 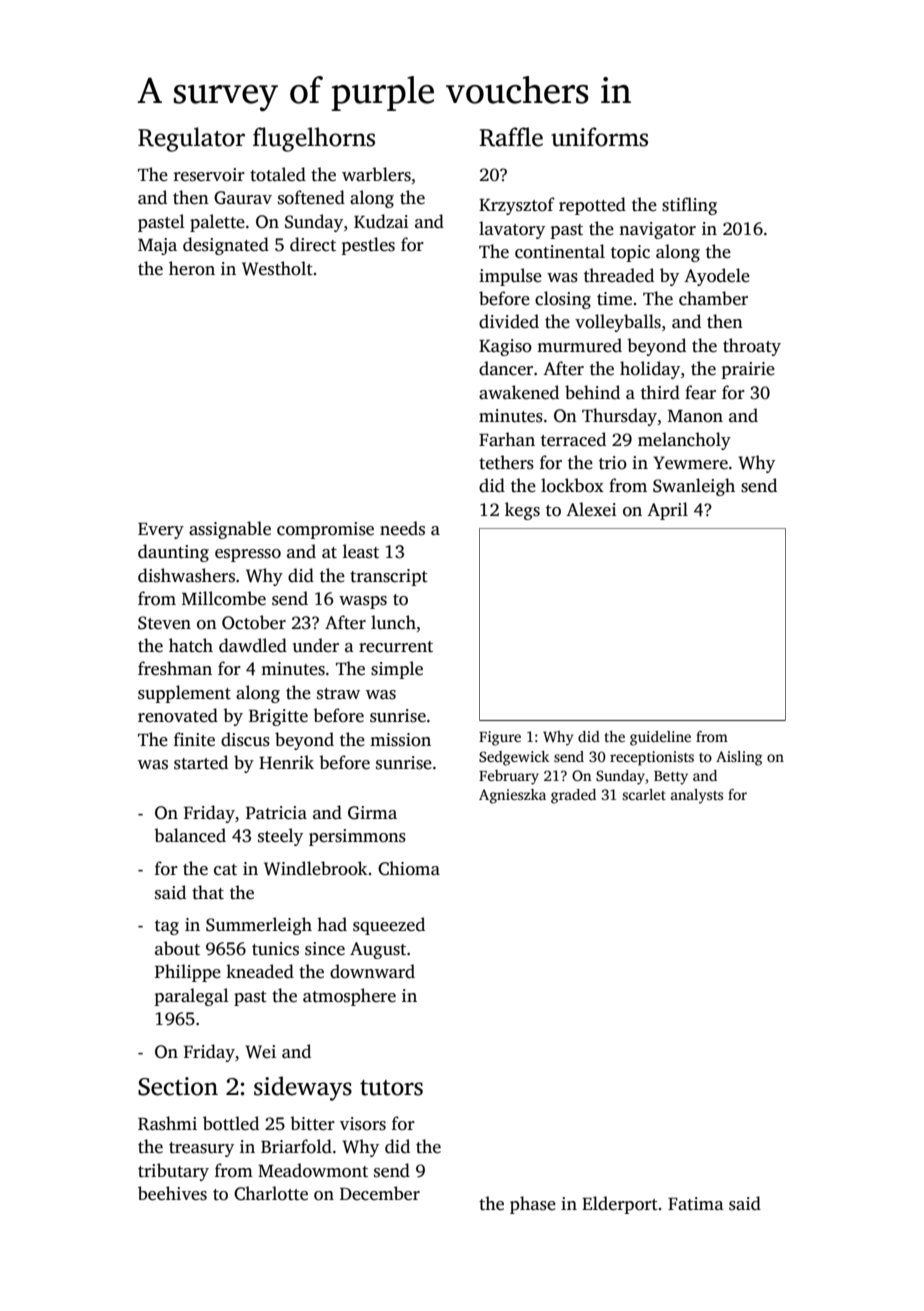 I want to click on simple, so click(x=397, y=670).
